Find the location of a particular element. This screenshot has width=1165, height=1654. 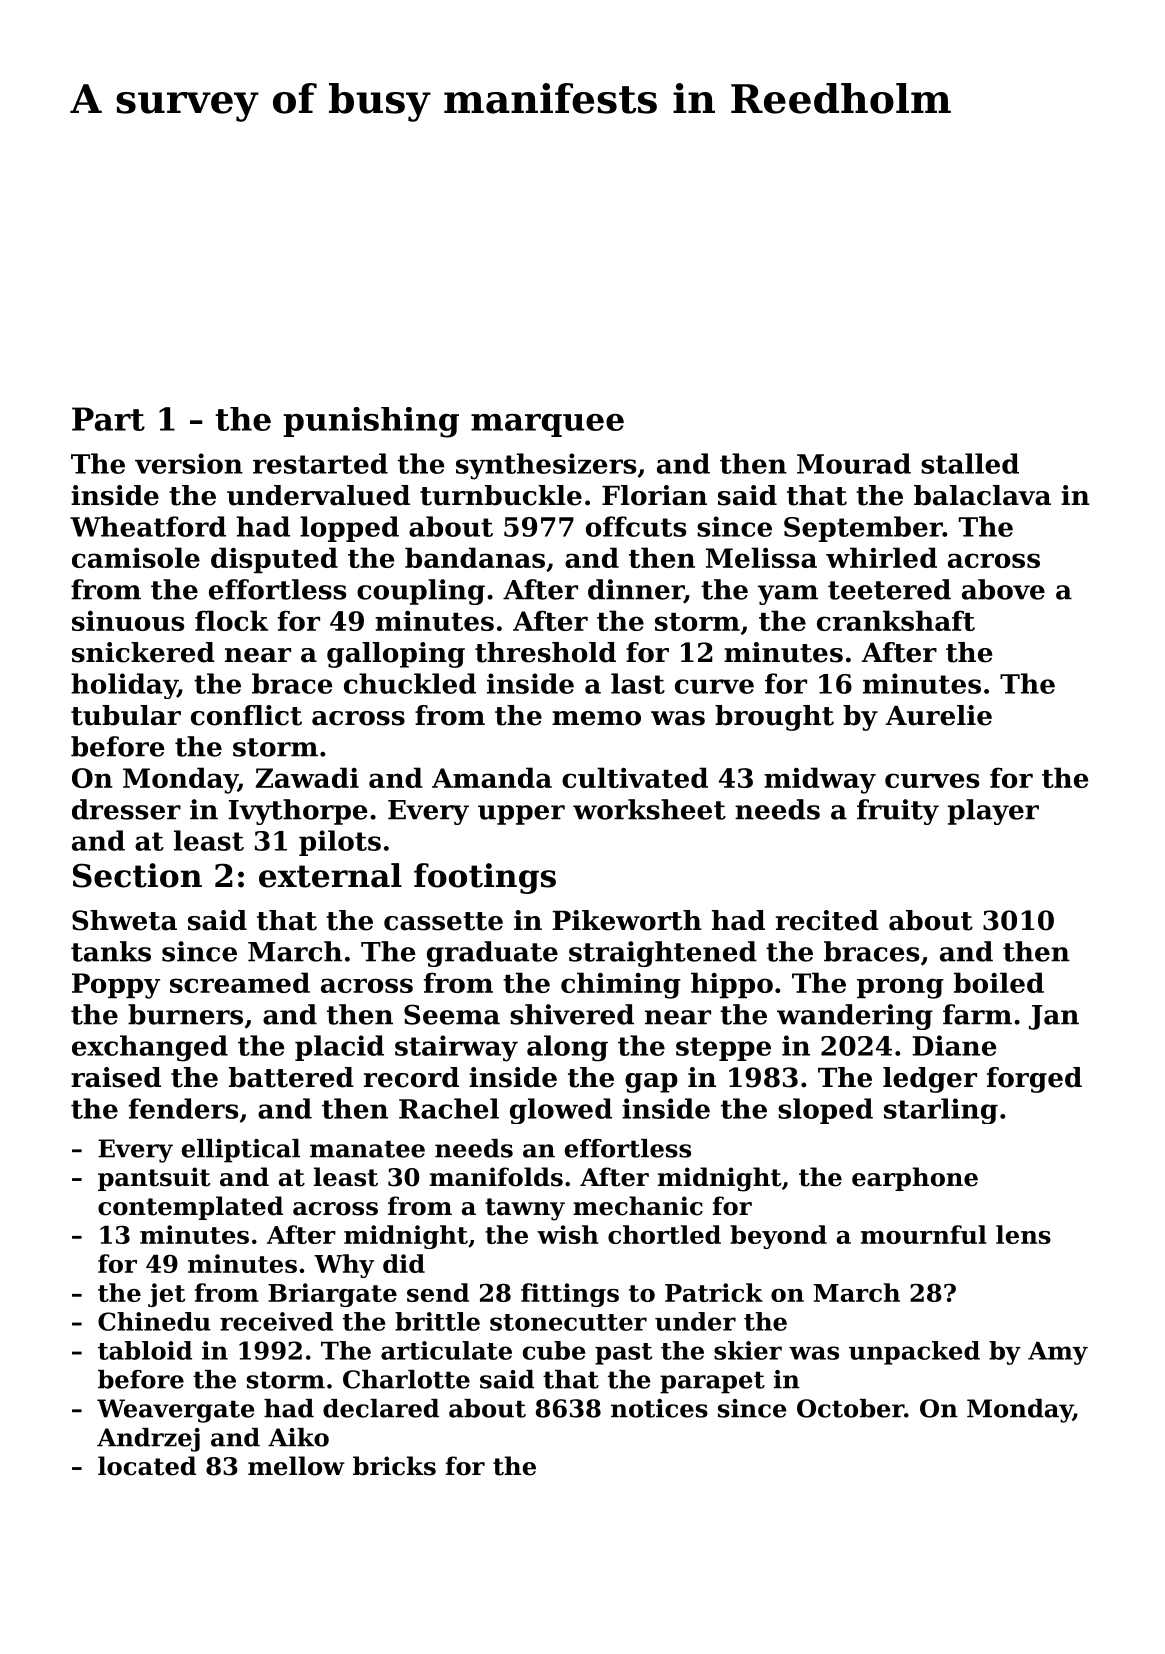

earphone is located at coordinates (915, 1179).
